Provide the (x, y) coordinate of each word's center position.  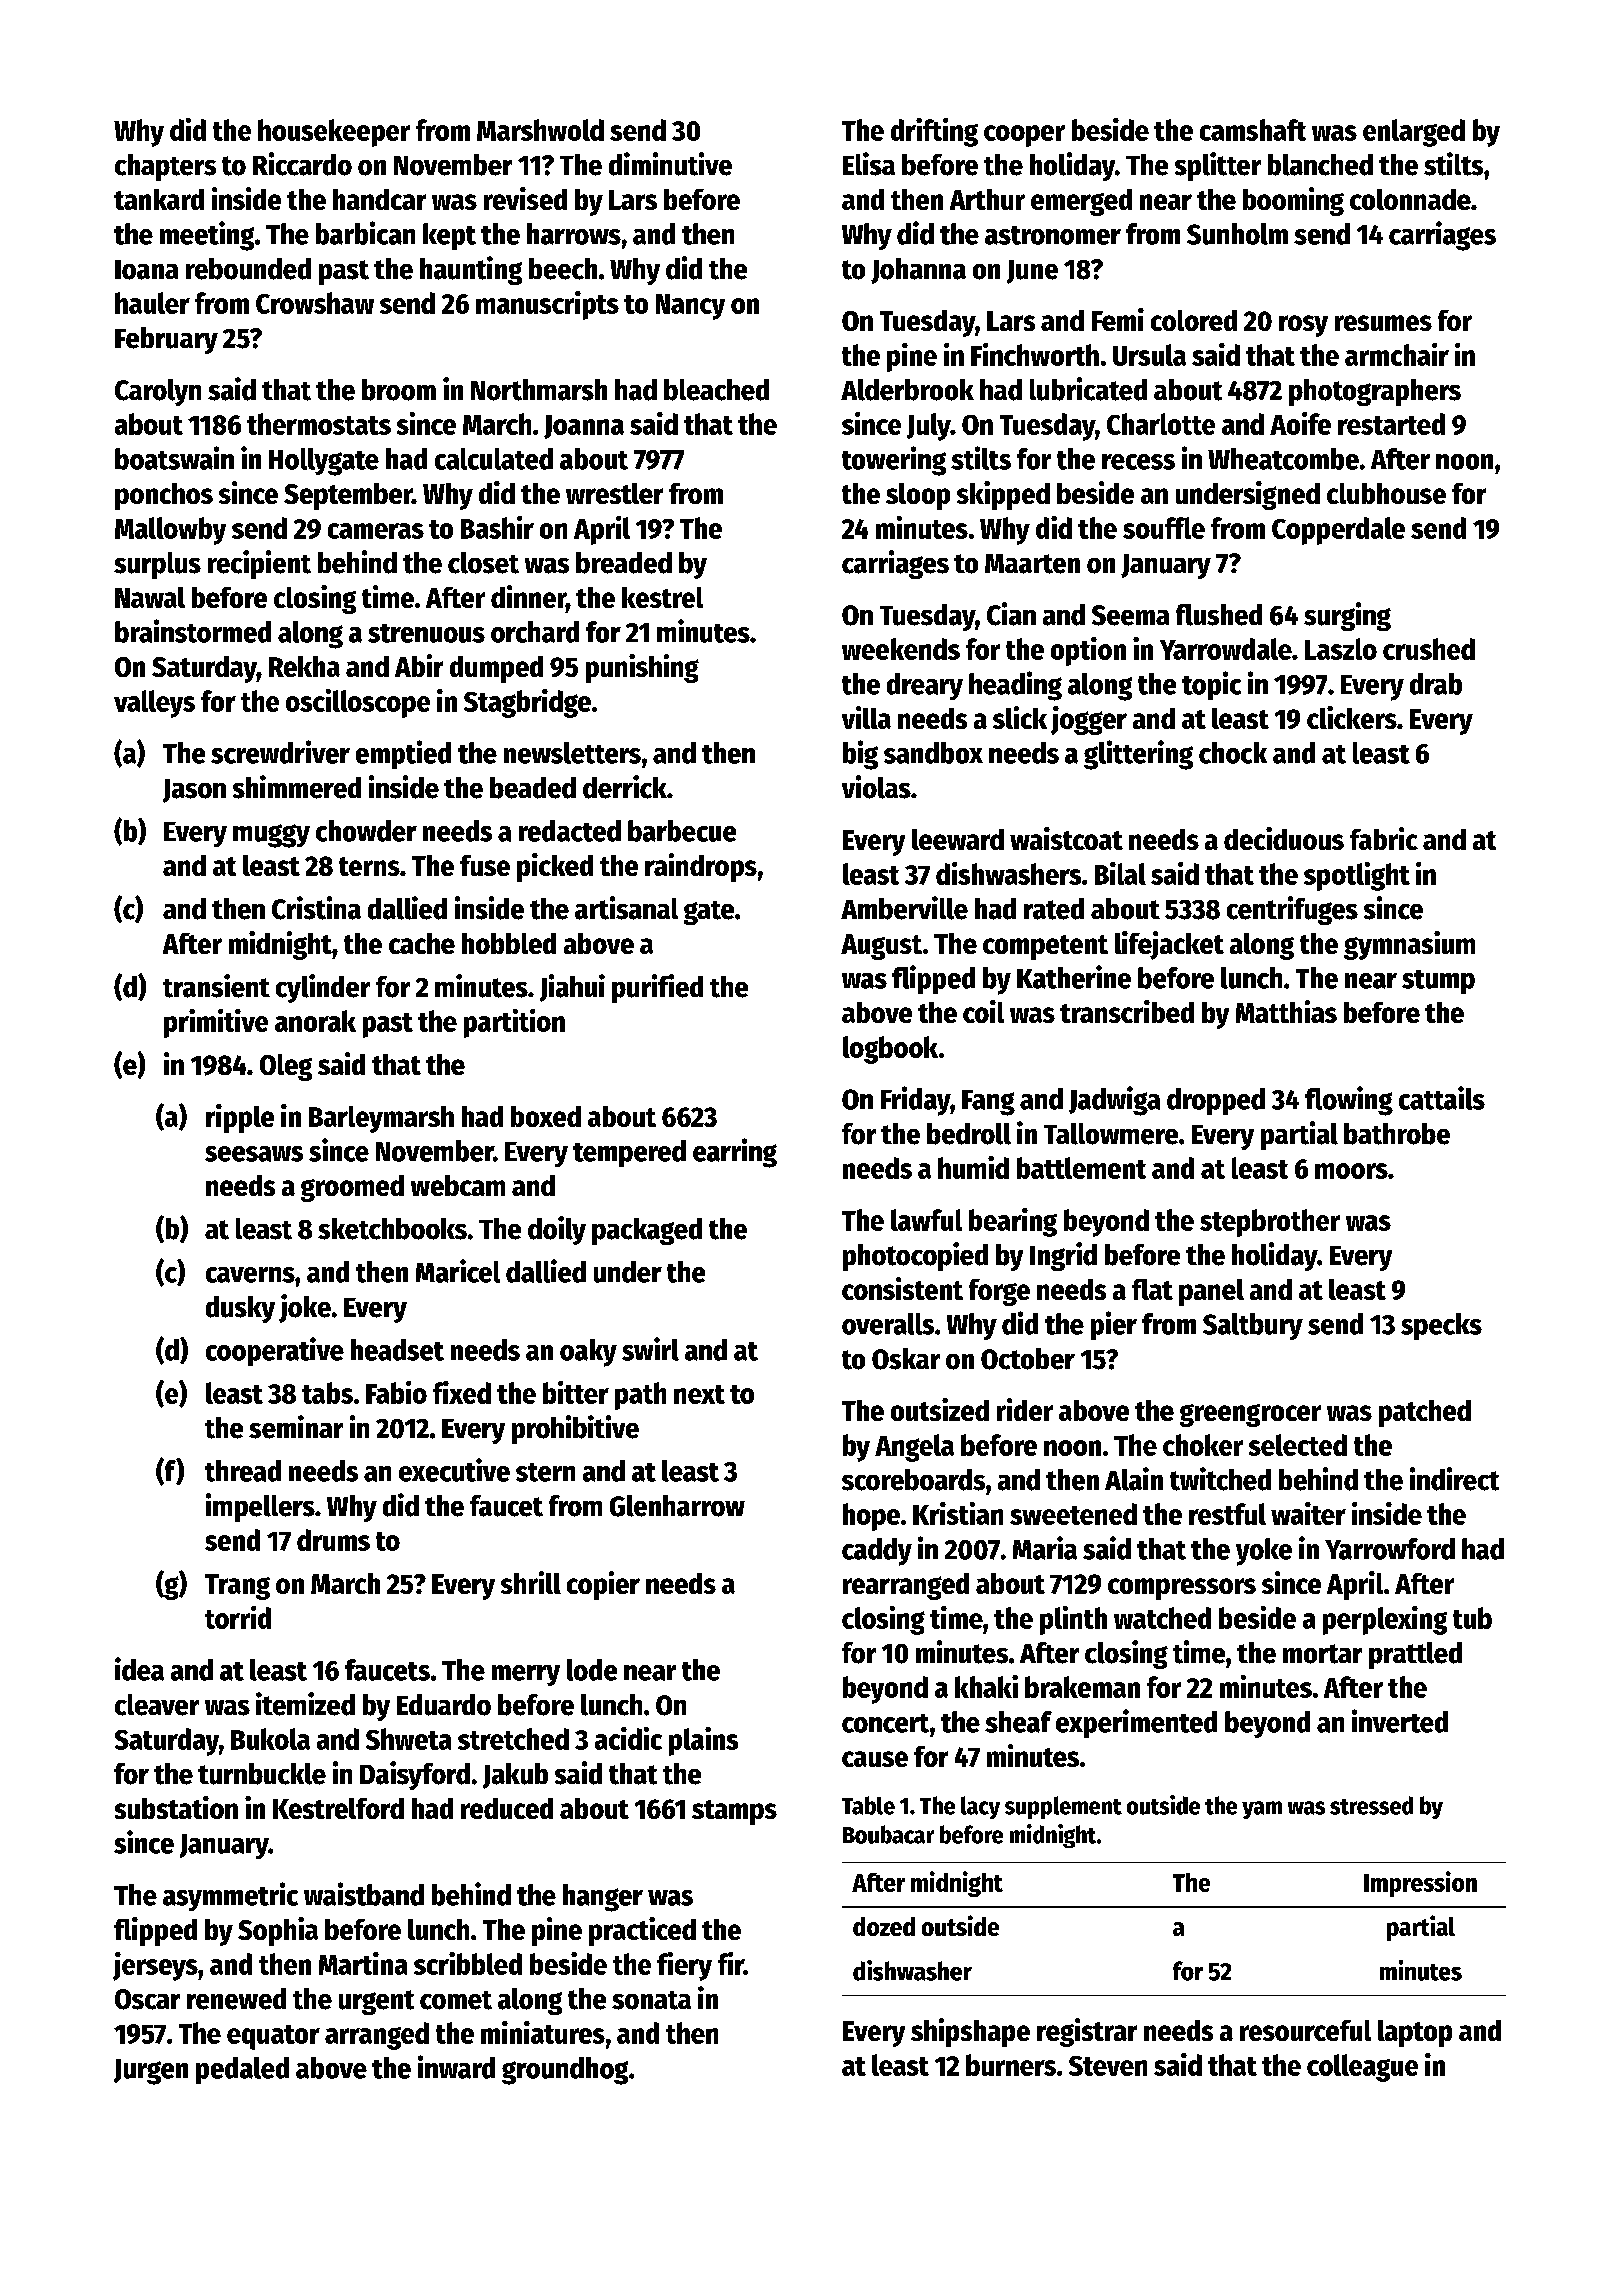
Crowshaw (315, 303)
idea (139, 1669)
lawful (926, 1220)
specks (1441, 1326)
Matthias (1286, 1011)
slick (1020, 717)
